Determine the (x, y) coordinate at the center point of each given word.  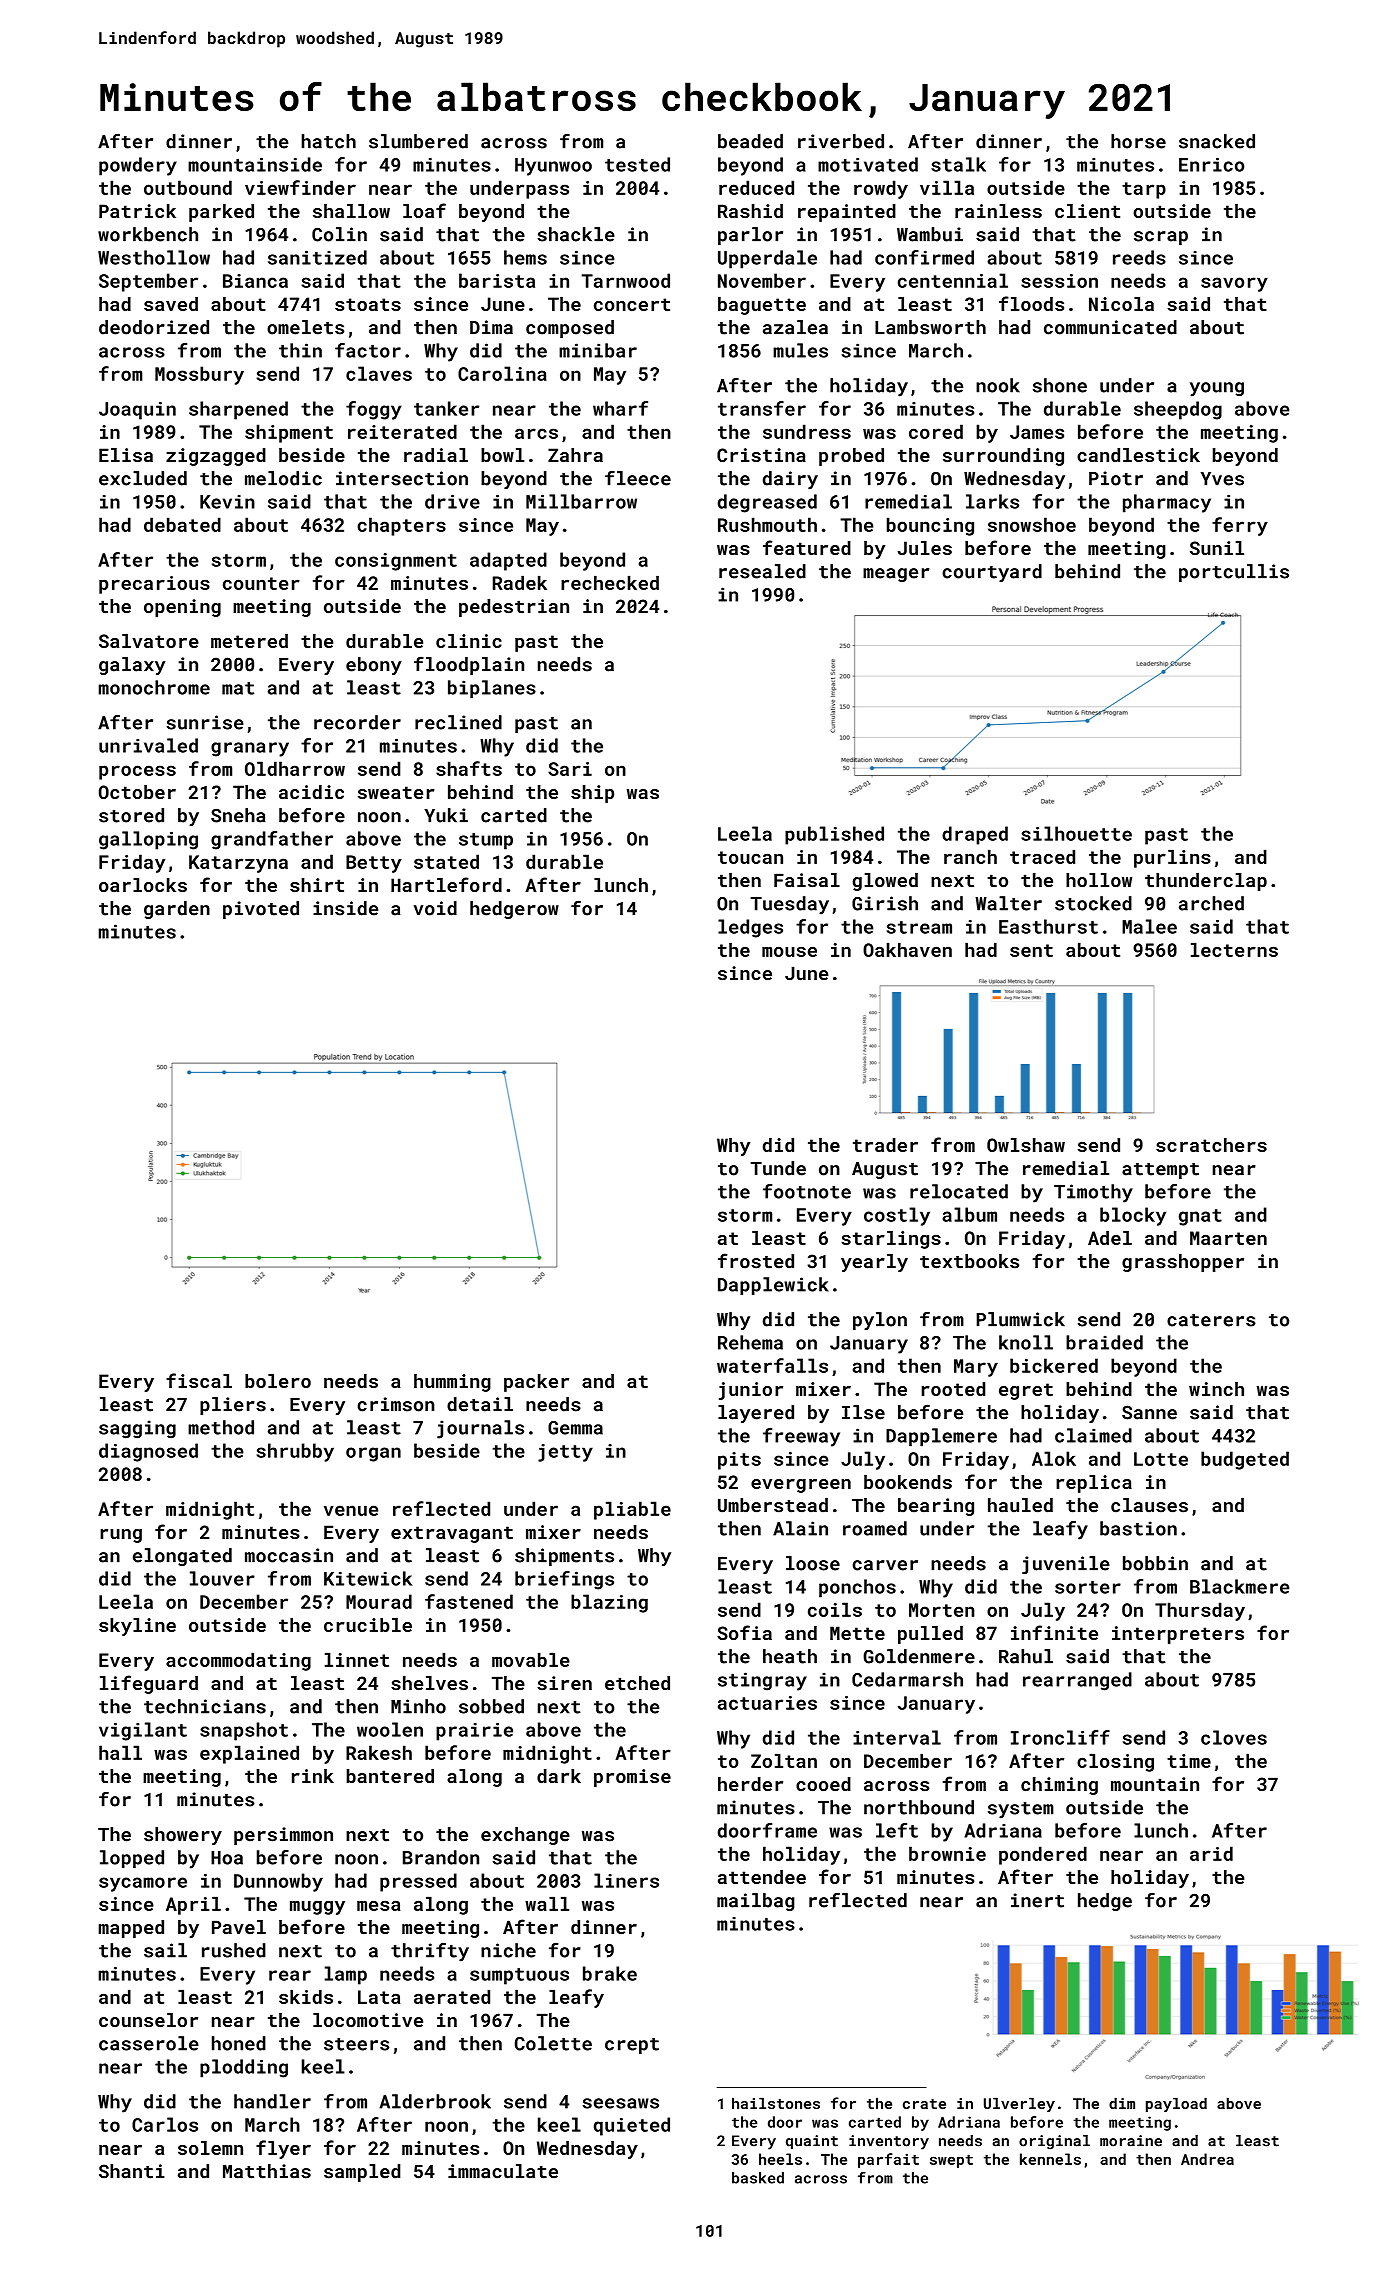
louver (222, 1578)
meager (896, 575)
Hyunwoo (553, 167)
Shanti (132, 2171)
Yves (1222, 479)
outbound (188, 187)
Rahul (1026, 1656)
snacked (1217, 141)
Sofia (744, 1632)
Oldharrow (295, 768)
